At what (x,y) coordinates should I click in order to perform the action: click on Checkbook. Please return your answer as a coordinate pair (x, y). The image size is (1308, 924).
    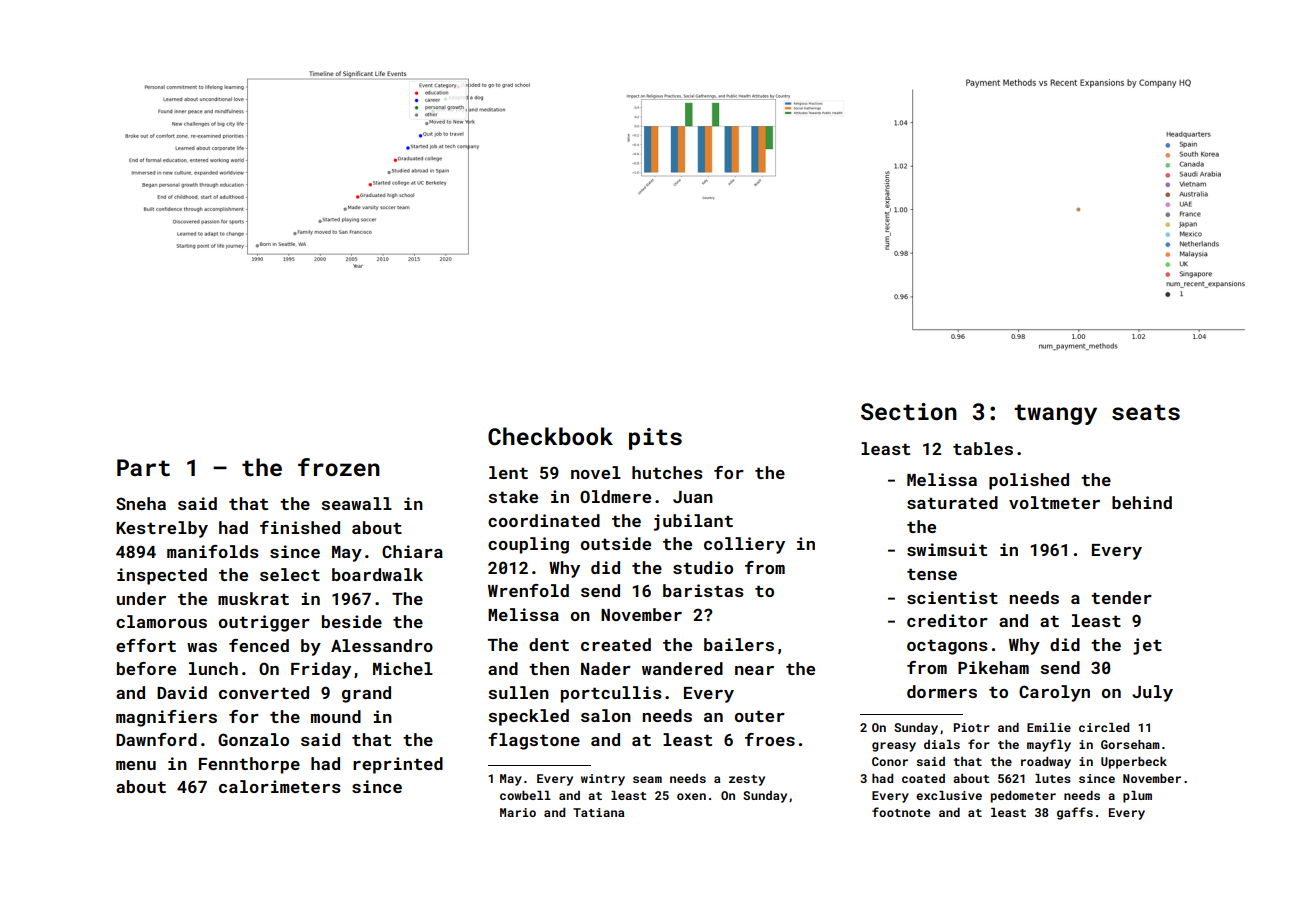
    Looking at the image, I should click on (550, 436).
